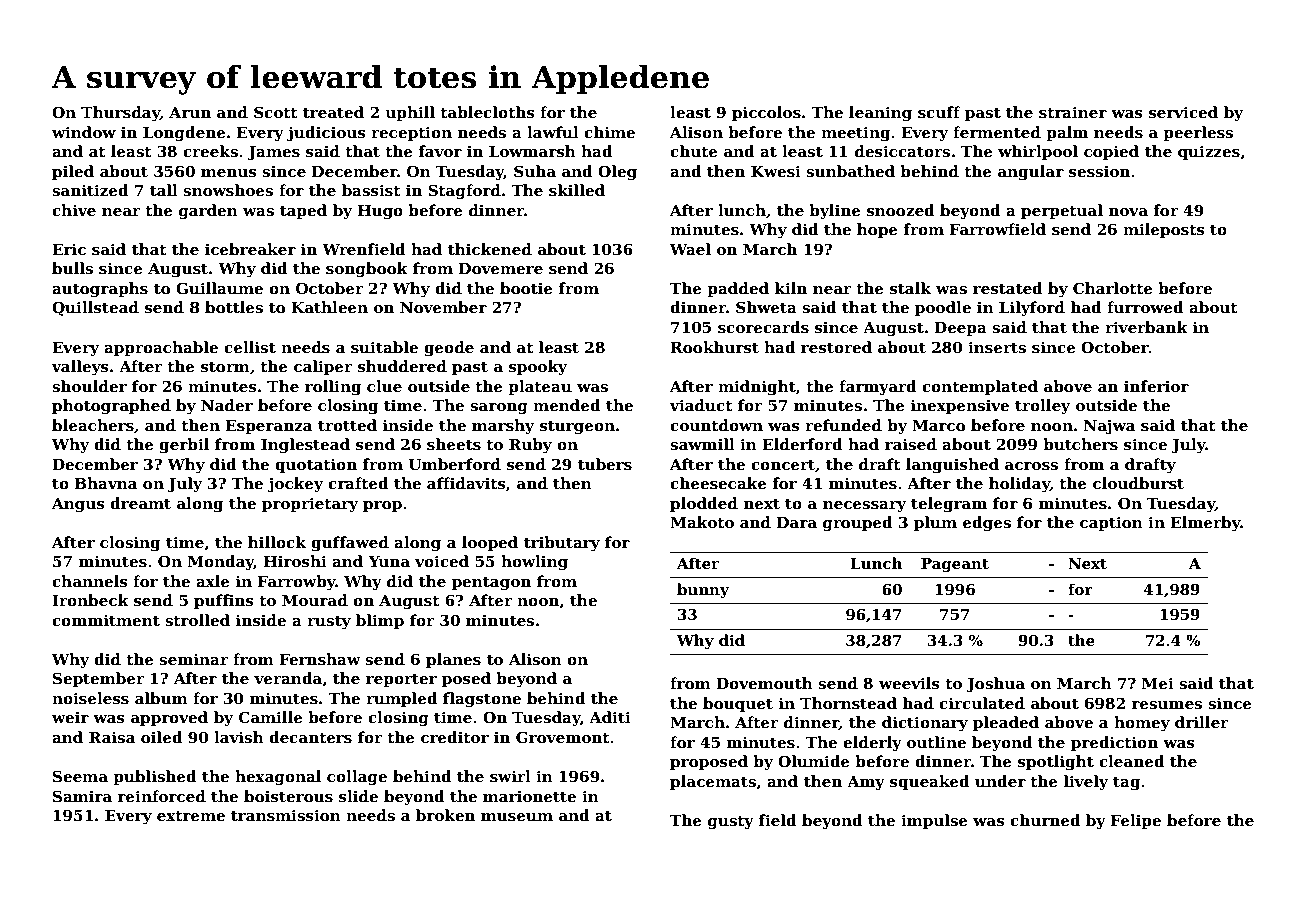 This screenshot has width=1308, height=924. I want to click on Aditi, so click(610, 717).
